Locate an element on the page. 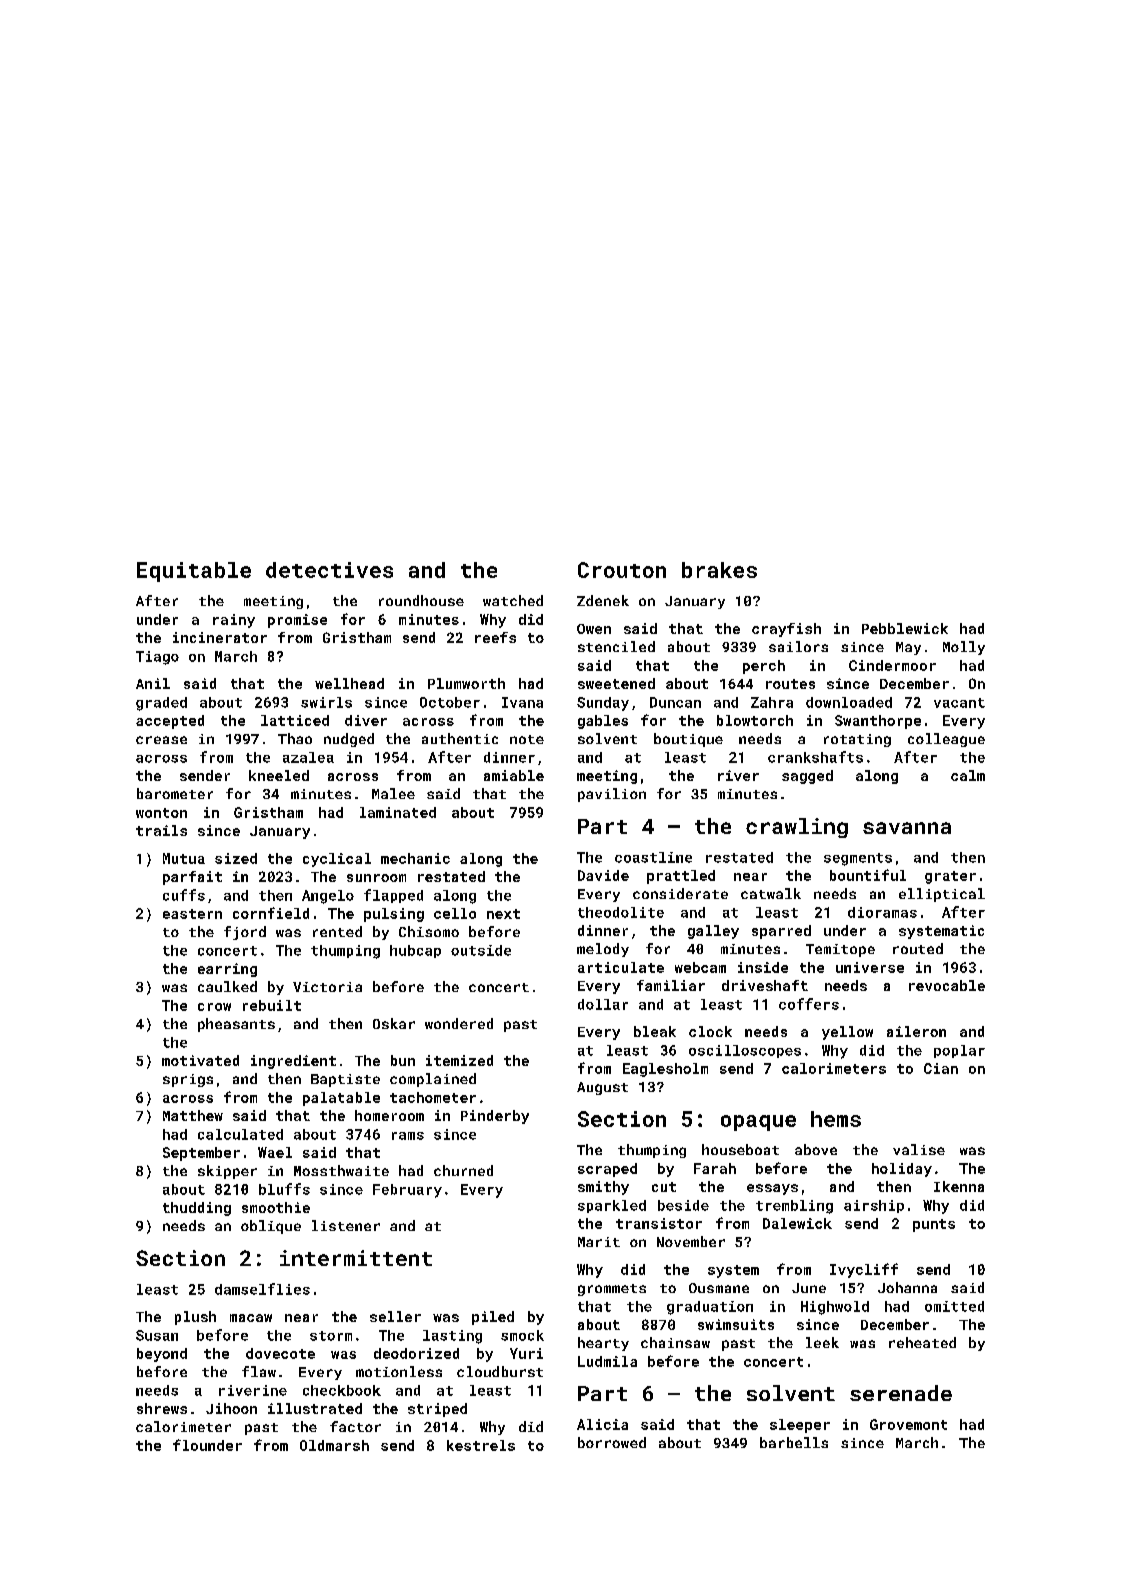 The image size is (1121, 1585). Davide is located at coordinates (603, 875).
